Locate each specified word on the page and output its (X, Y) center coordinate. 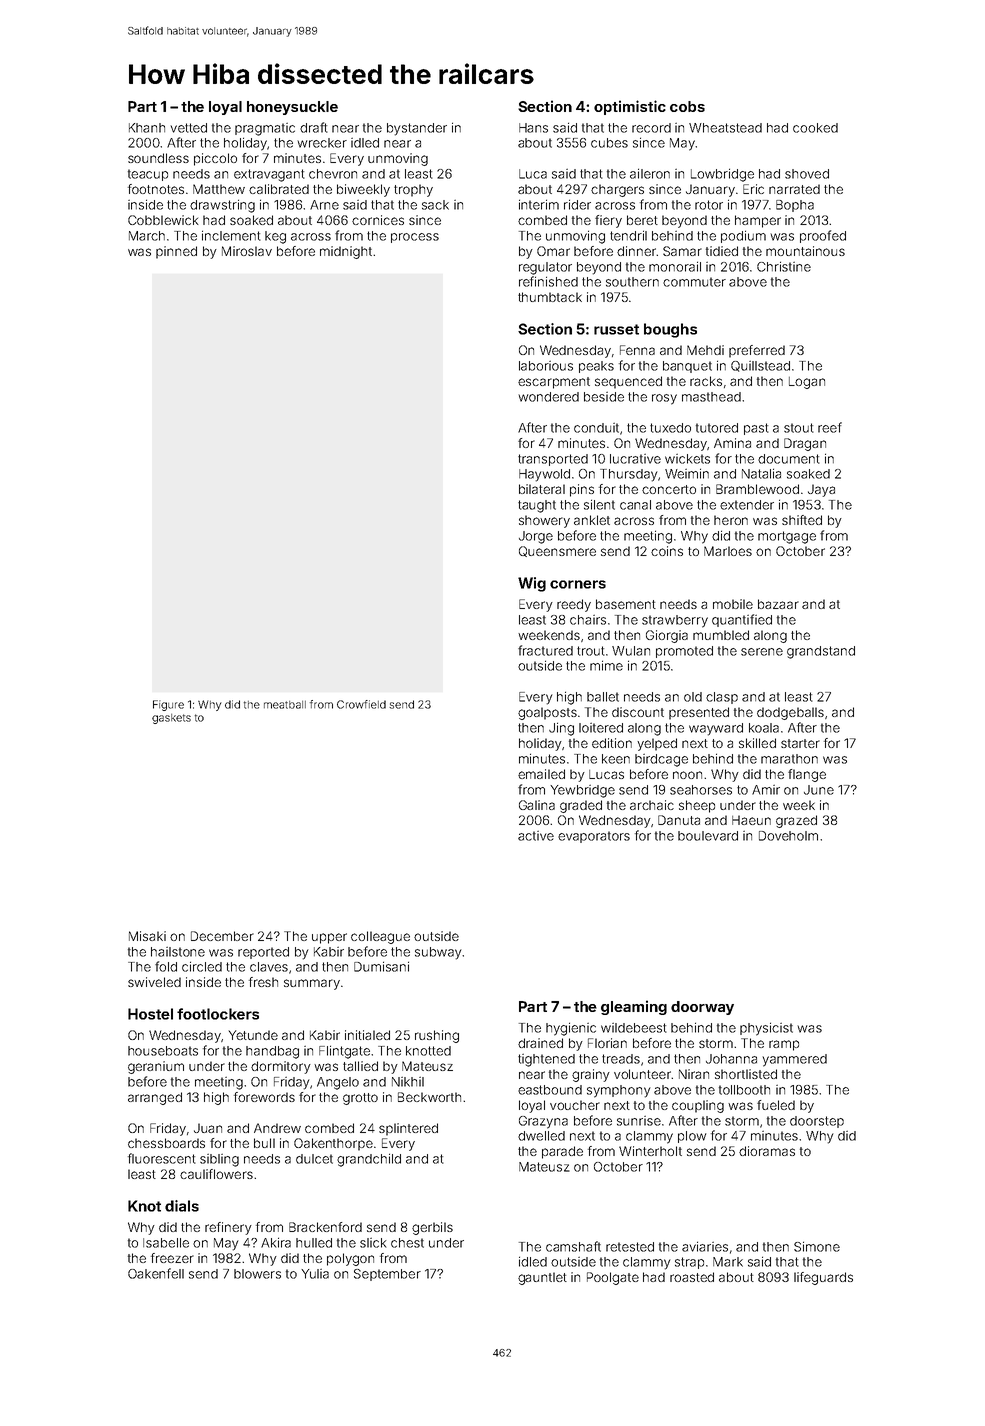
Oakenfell (156, 1273)
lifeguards (823, 1278)
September (387, 1275)
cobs (687, 106)
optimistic (630, 107)
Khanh (147, 128)
